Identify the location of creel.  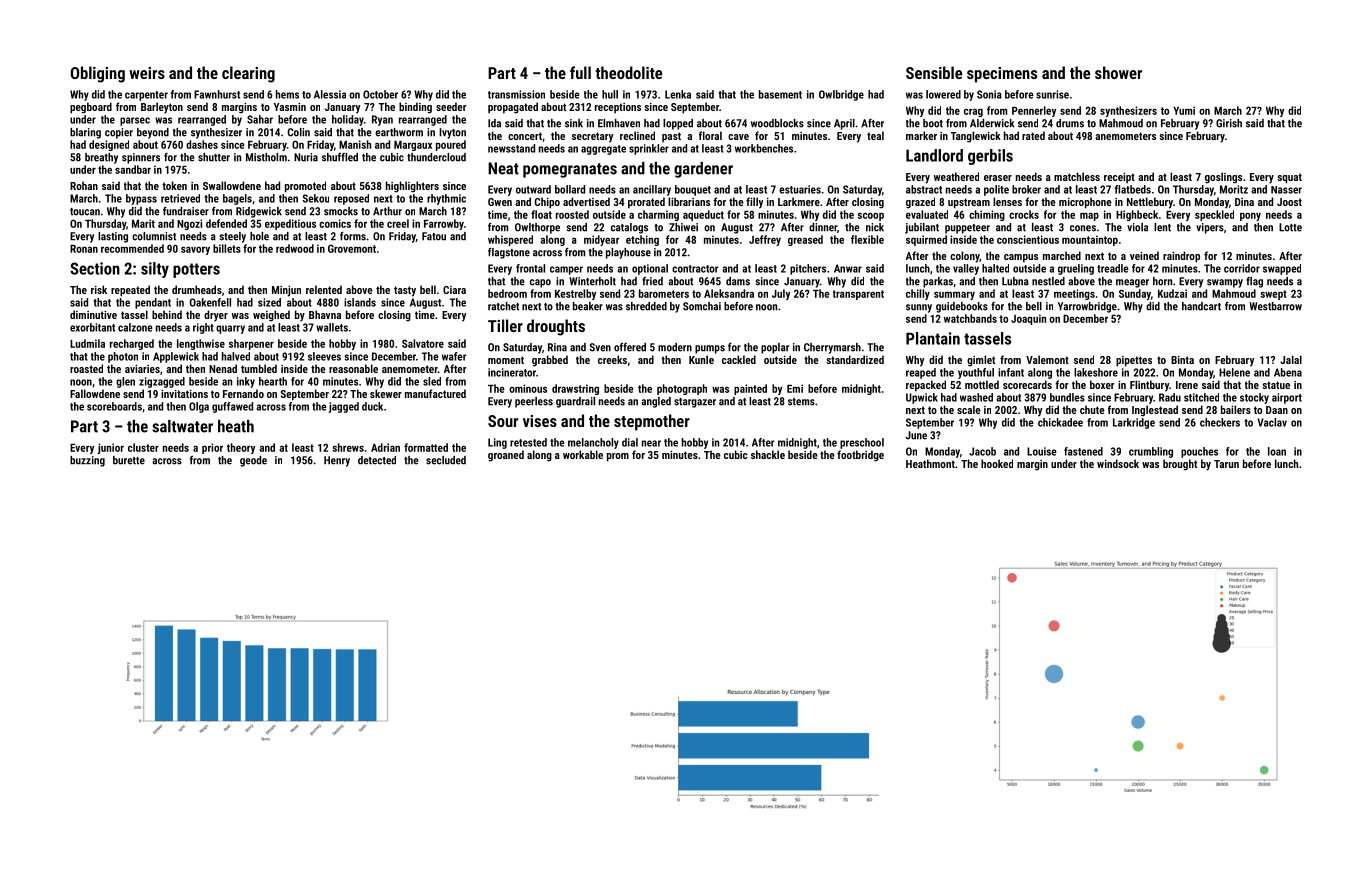
(398, 223).
